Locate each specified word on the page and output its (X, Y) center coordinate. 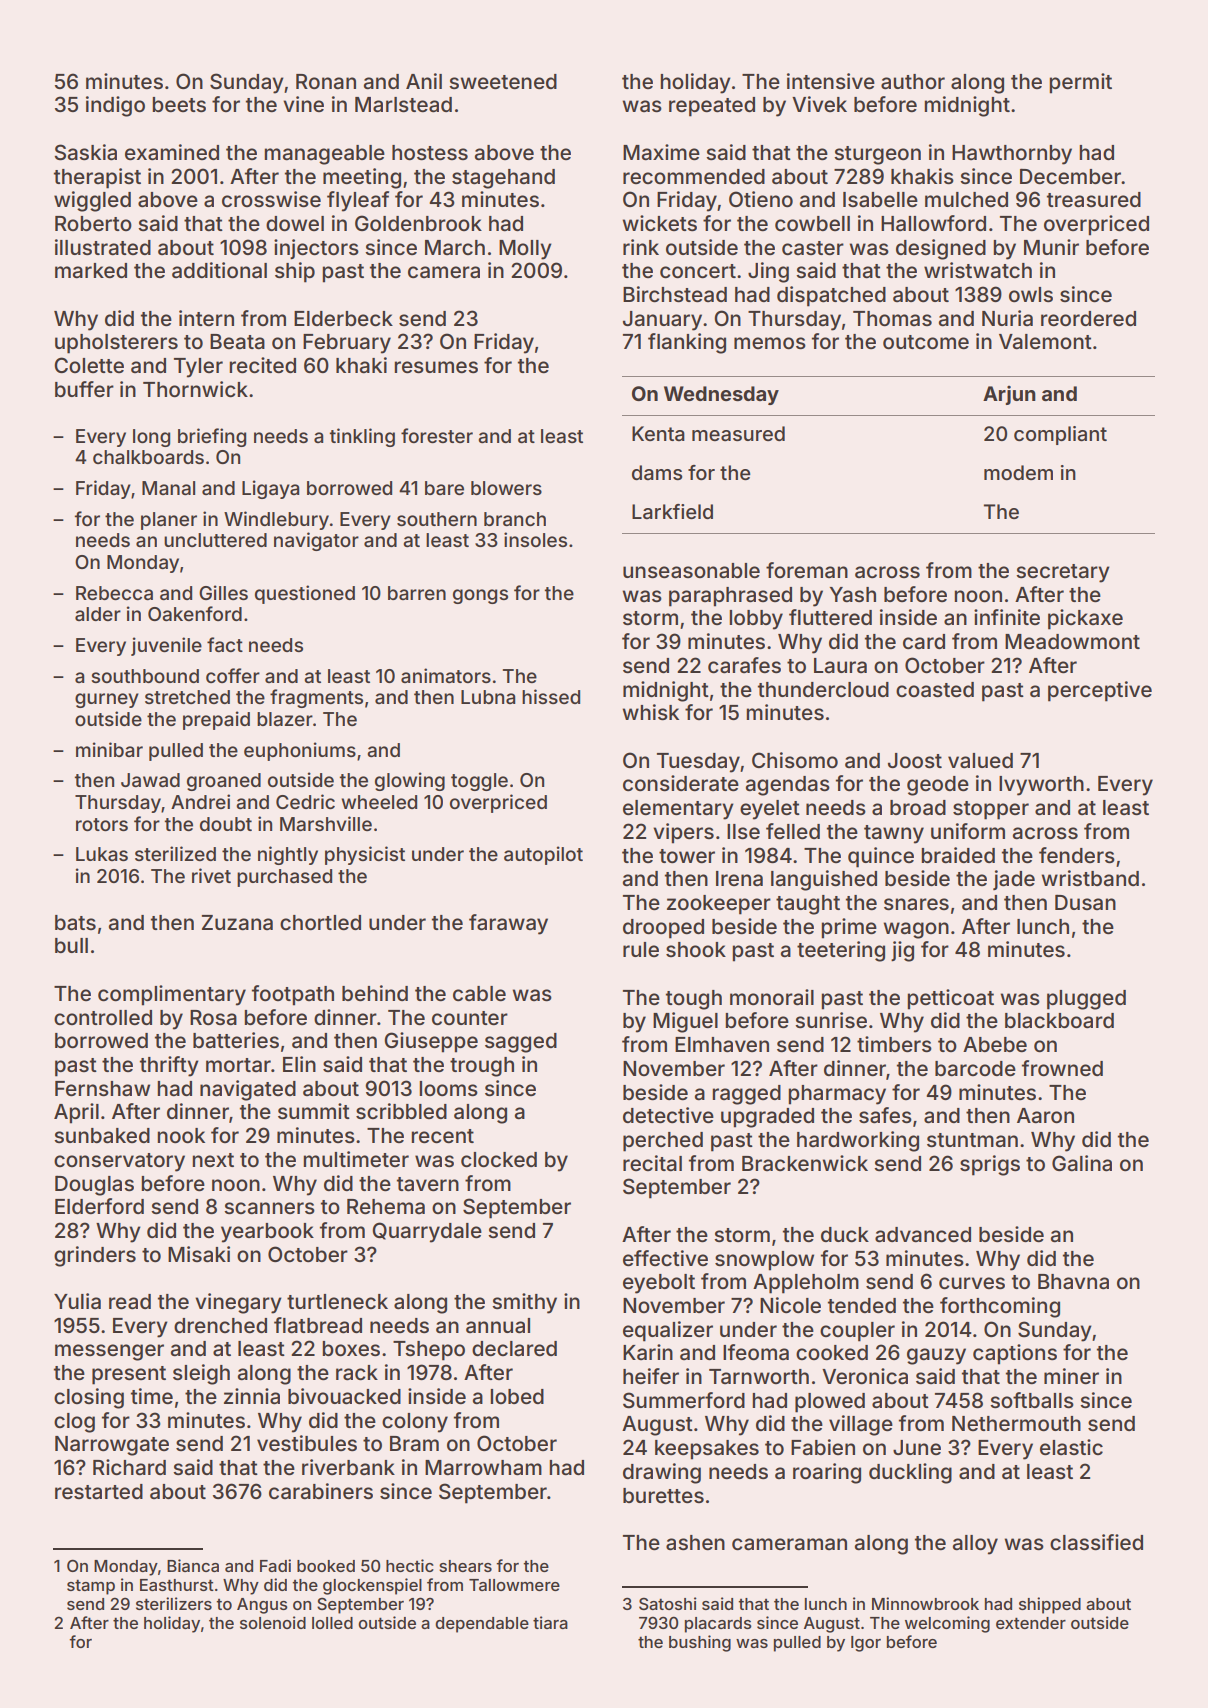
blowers (506, 488)
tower (687, 856)
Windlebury (276, 520)
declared (514, 1349)
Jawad (150, 780)
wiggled (92, 201)
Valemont (1045, 342)
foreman (807, 570)
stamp (91, 1587)
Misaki (199, 1254)
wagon (916, 930)
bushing (700, 1643)
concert (698, 271)
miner (1071, 1376)
